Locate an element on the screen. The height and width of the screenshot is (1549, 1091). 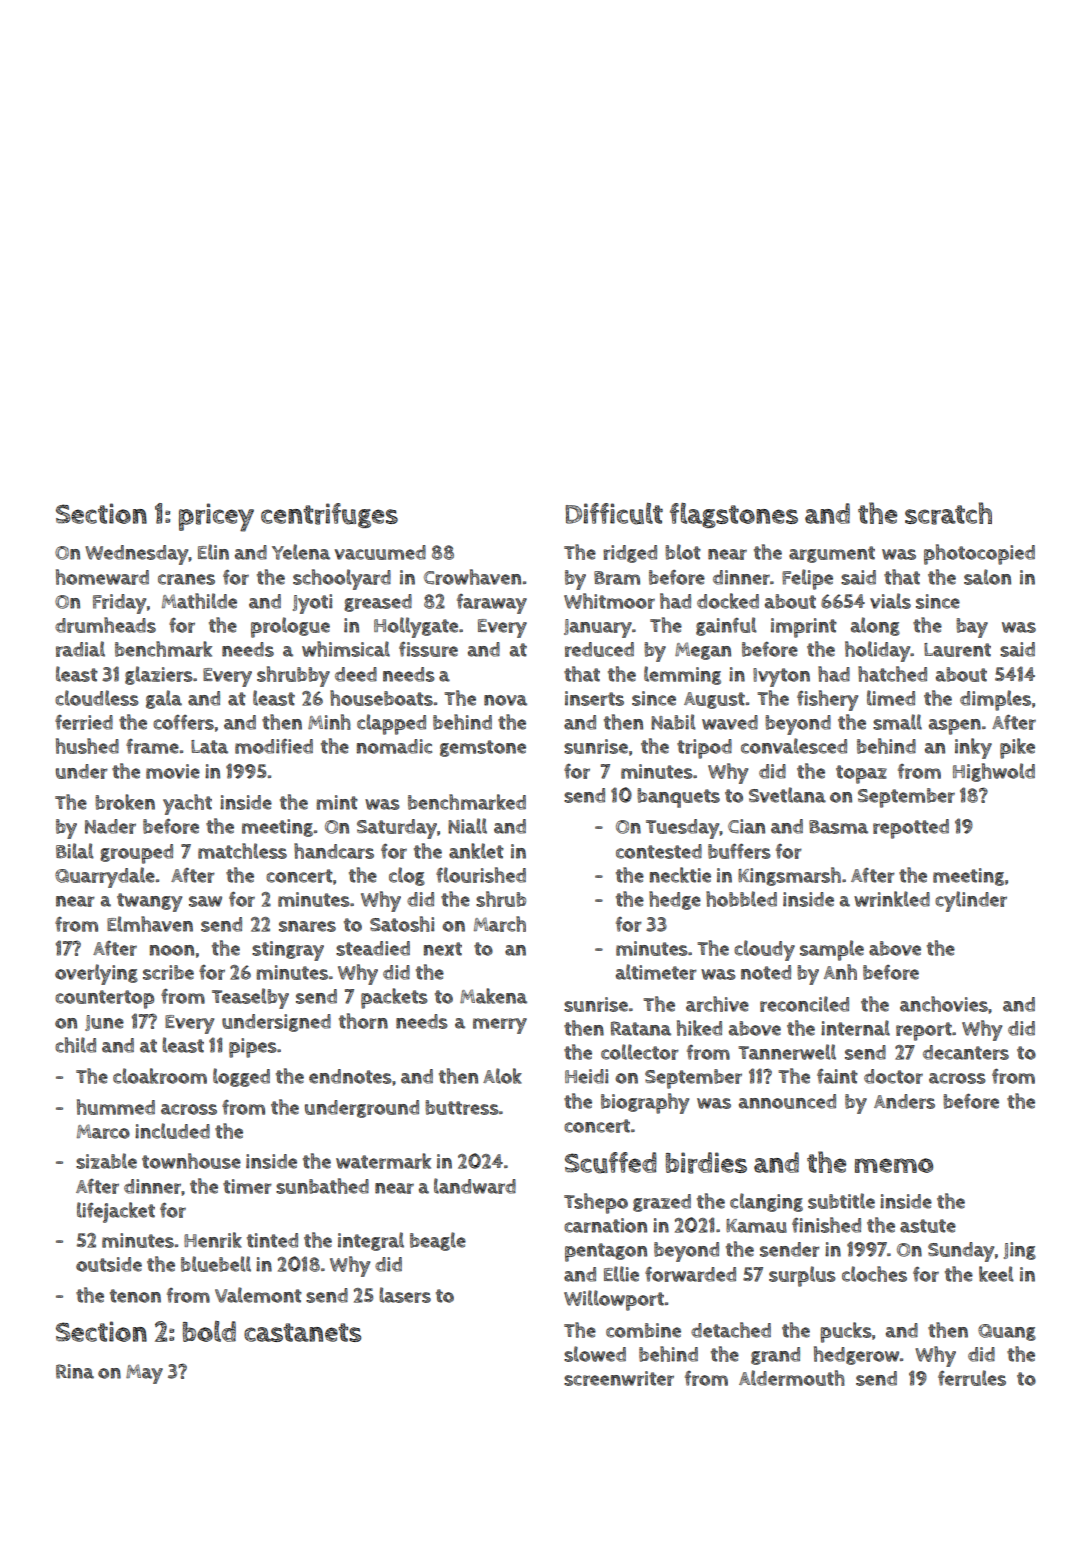
Difficult is located at coordinates (614, 514).
